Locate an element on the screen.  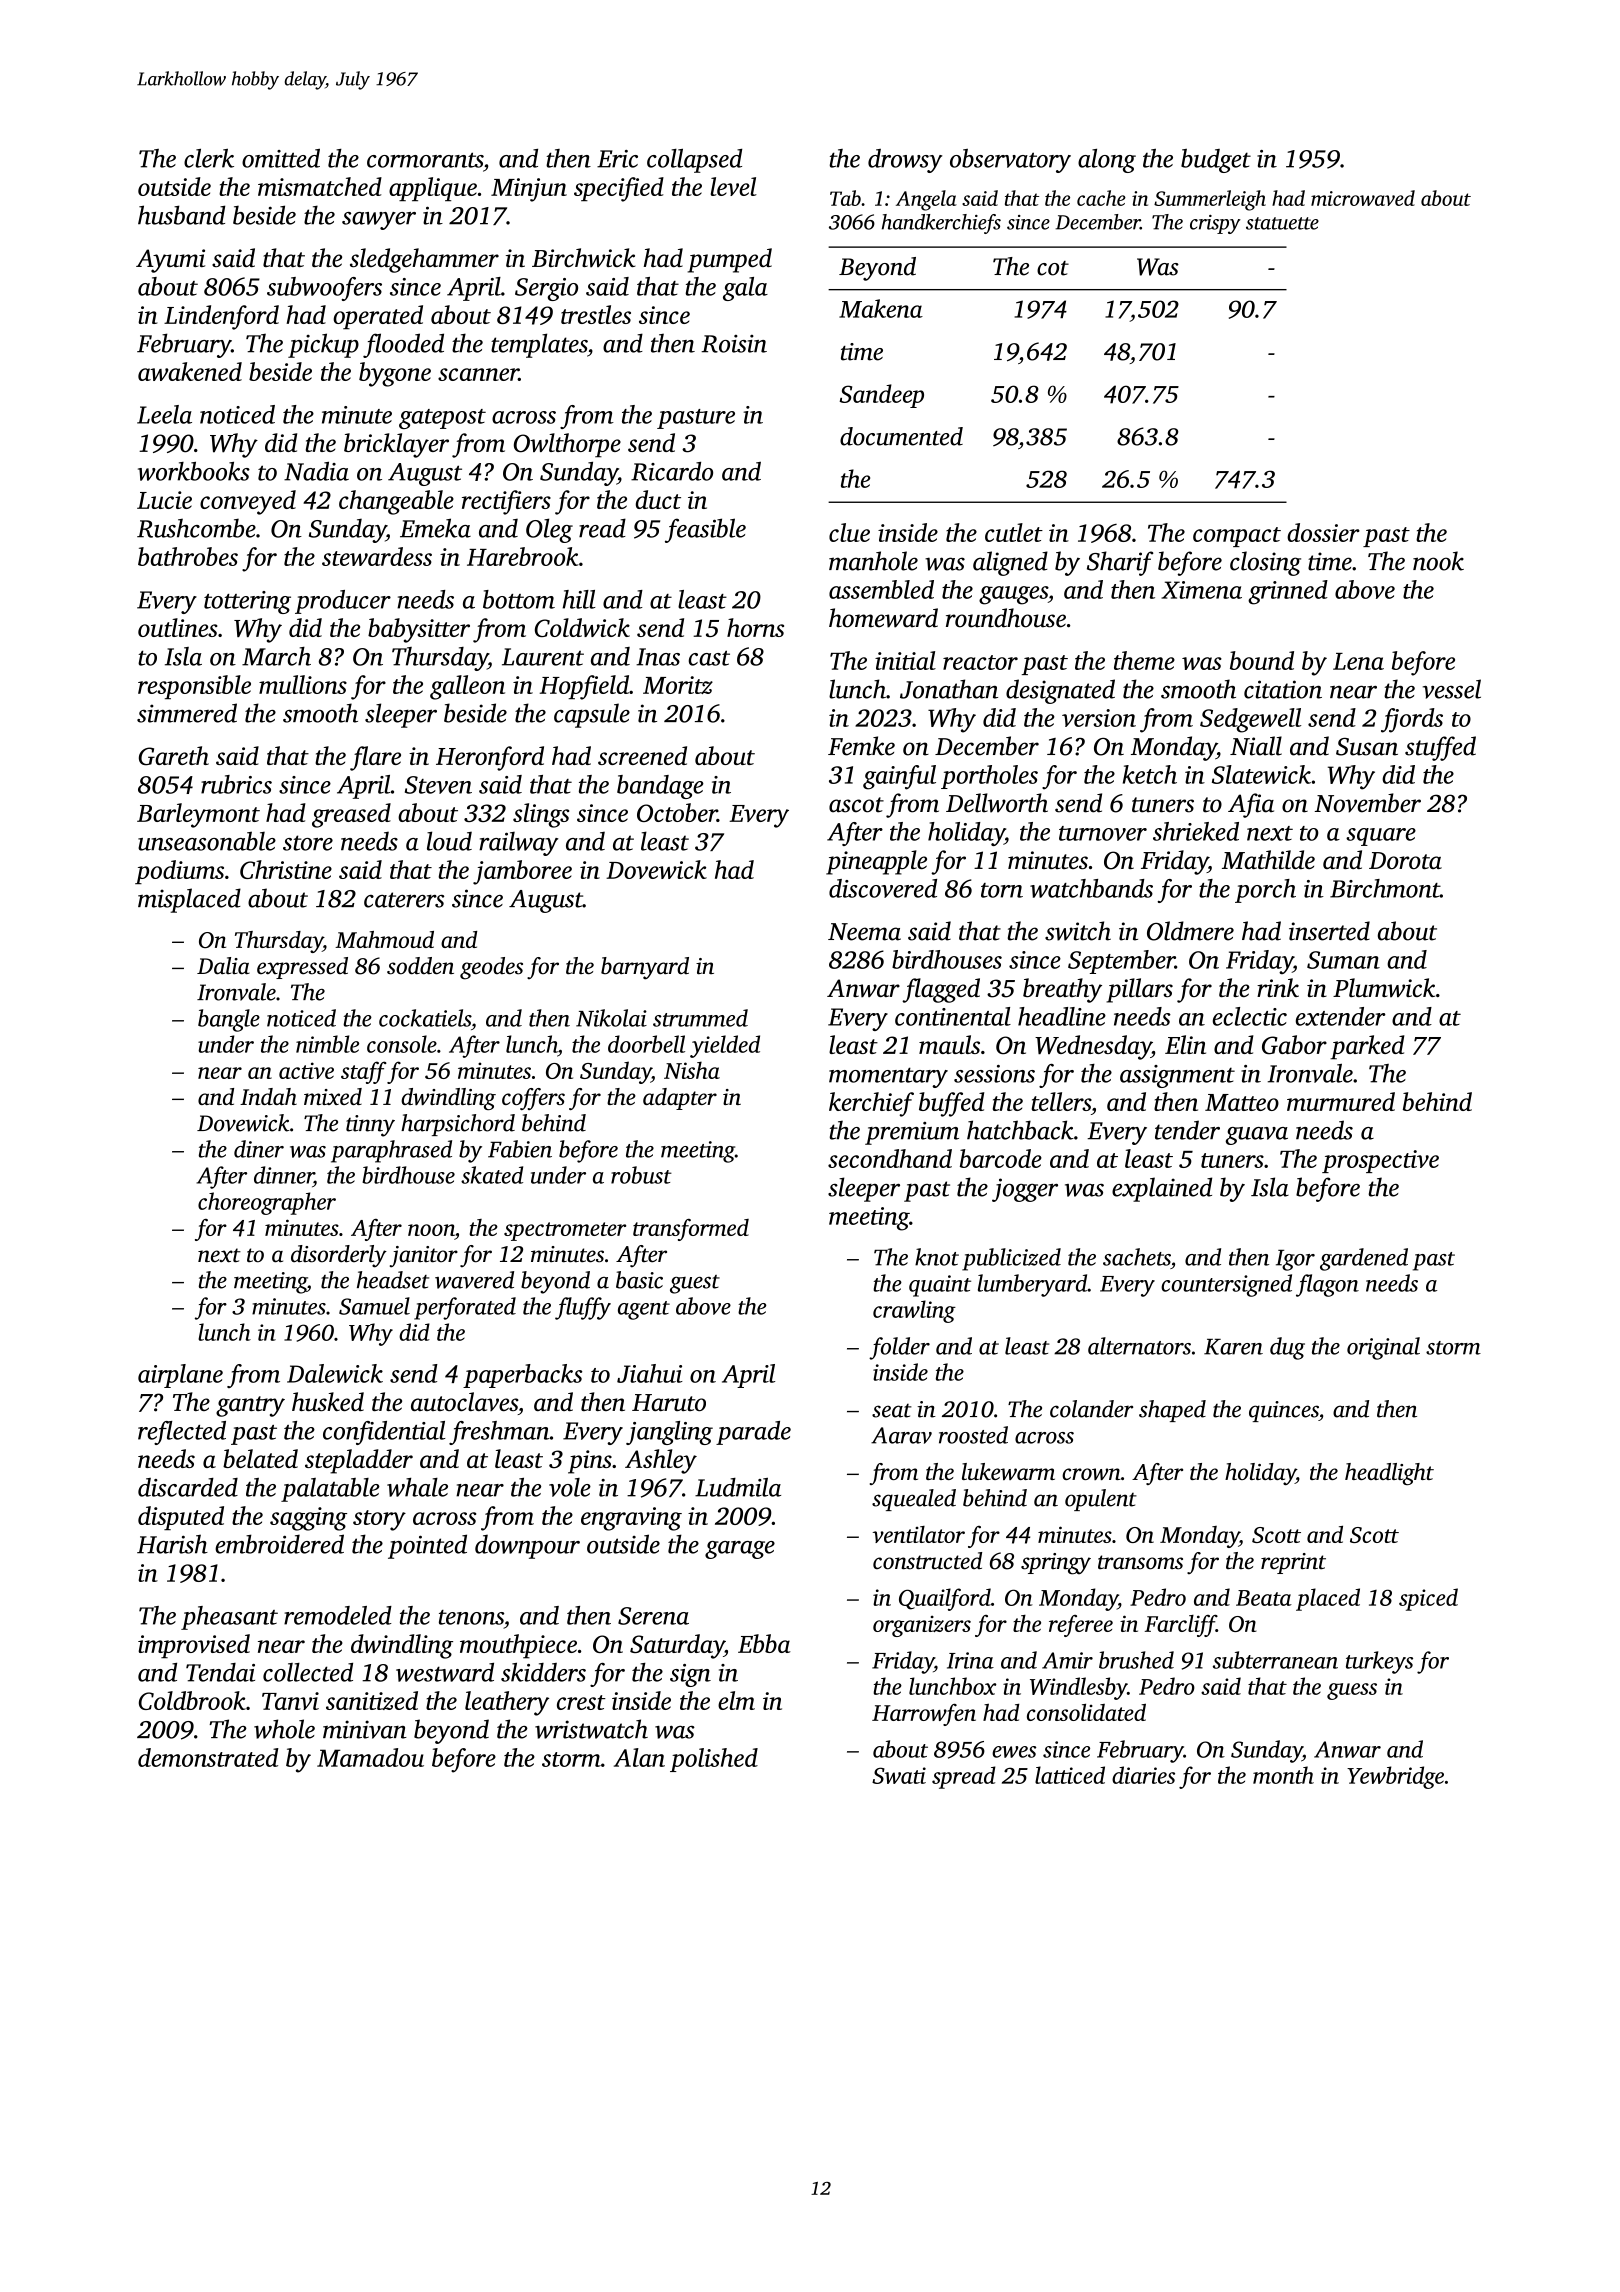
Mamadou is located at coordinates (370, 1757).
